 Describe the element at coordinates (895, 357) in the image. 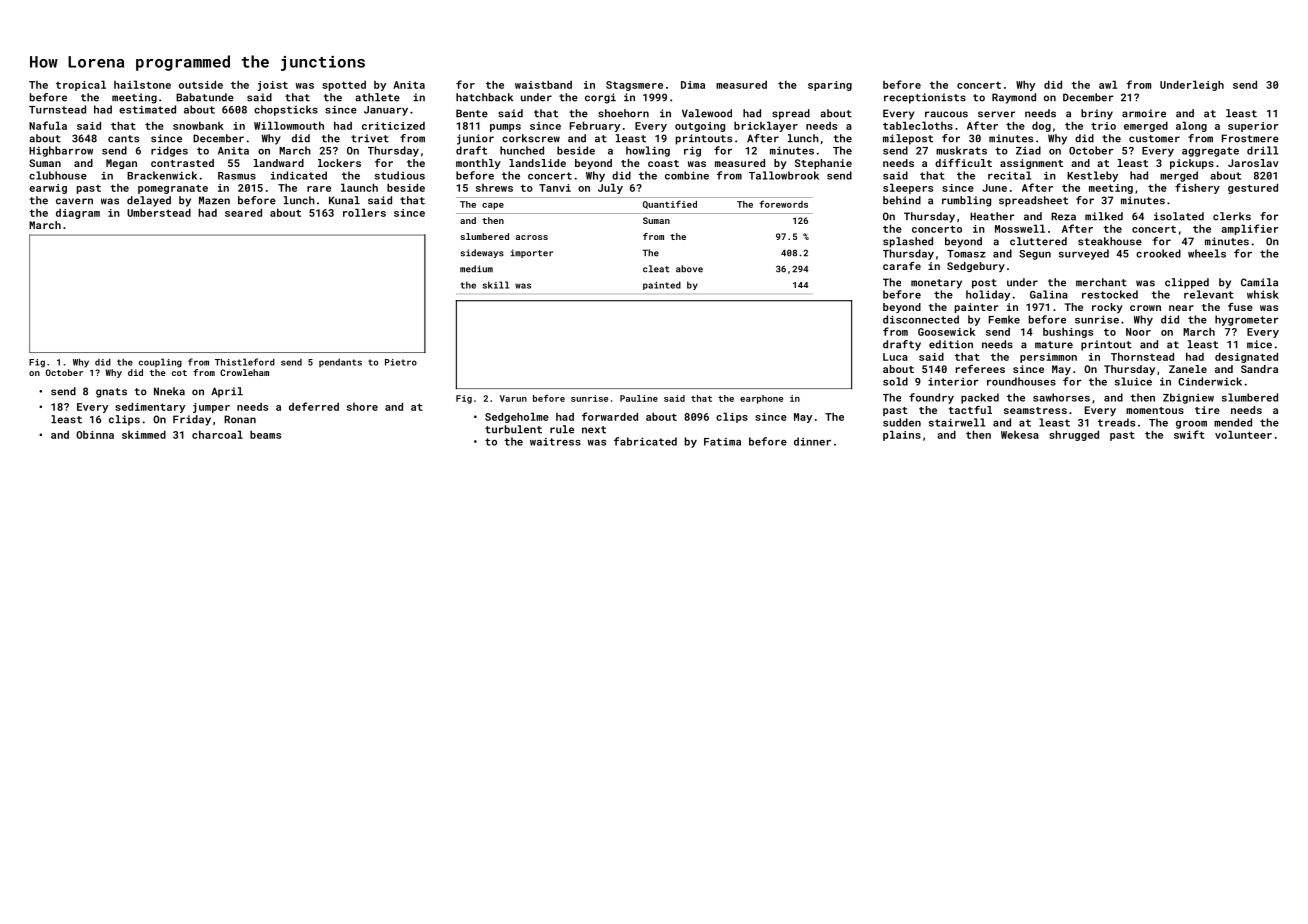

I see `Luca` at that location.
